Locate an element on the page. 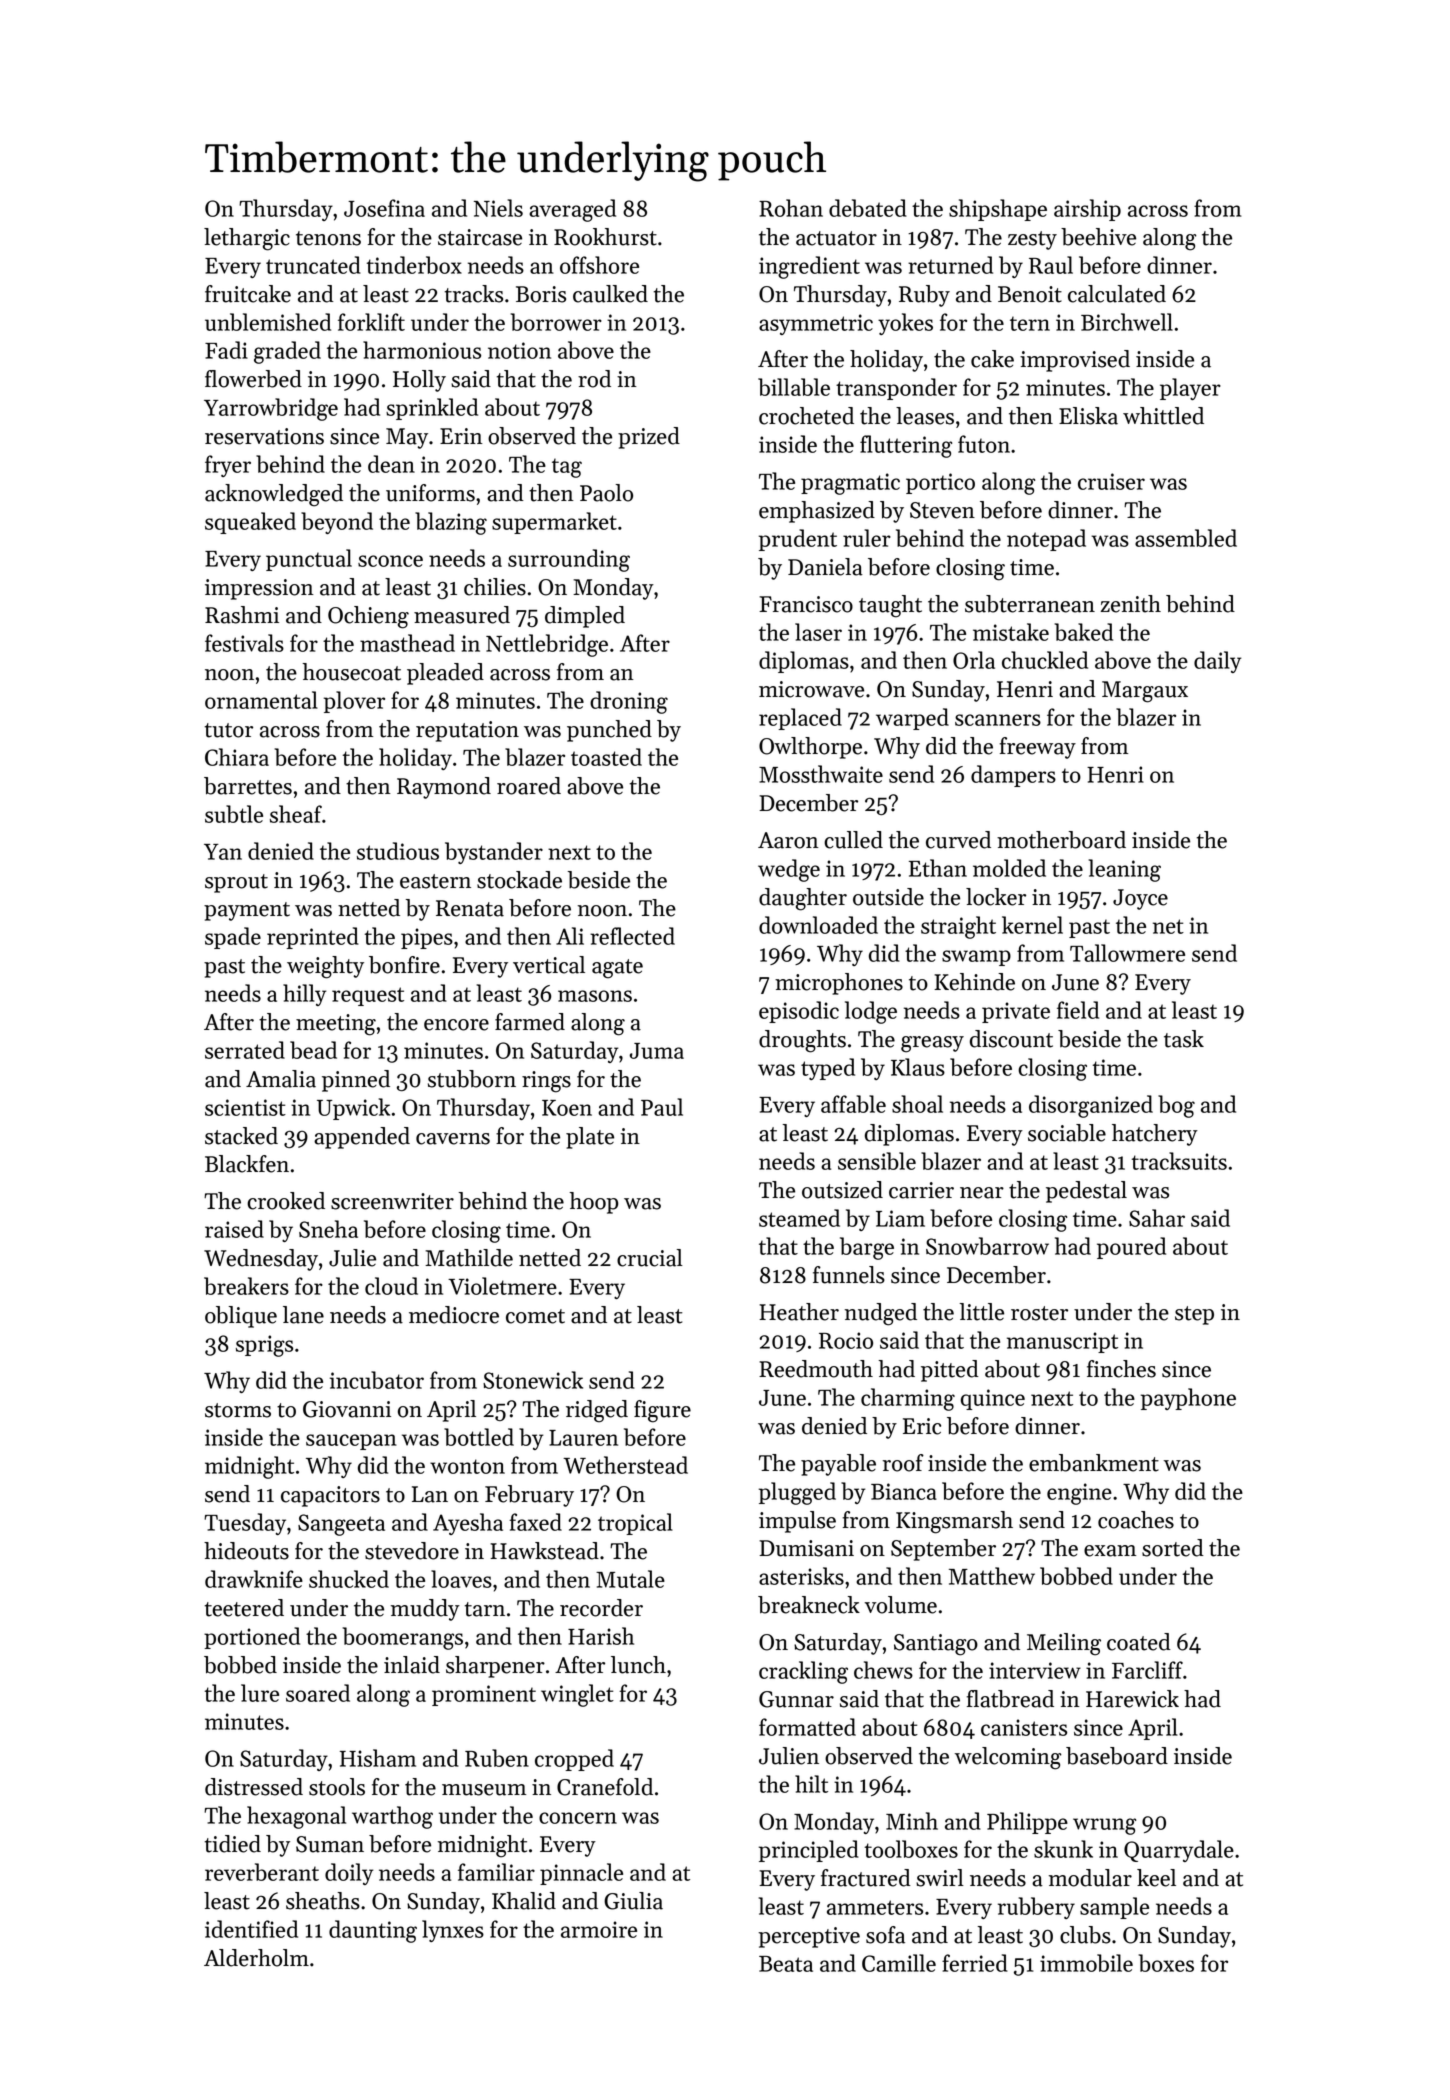 The width and height of the document is (1450, 2100). near is located at coordinates (982, 1193).
